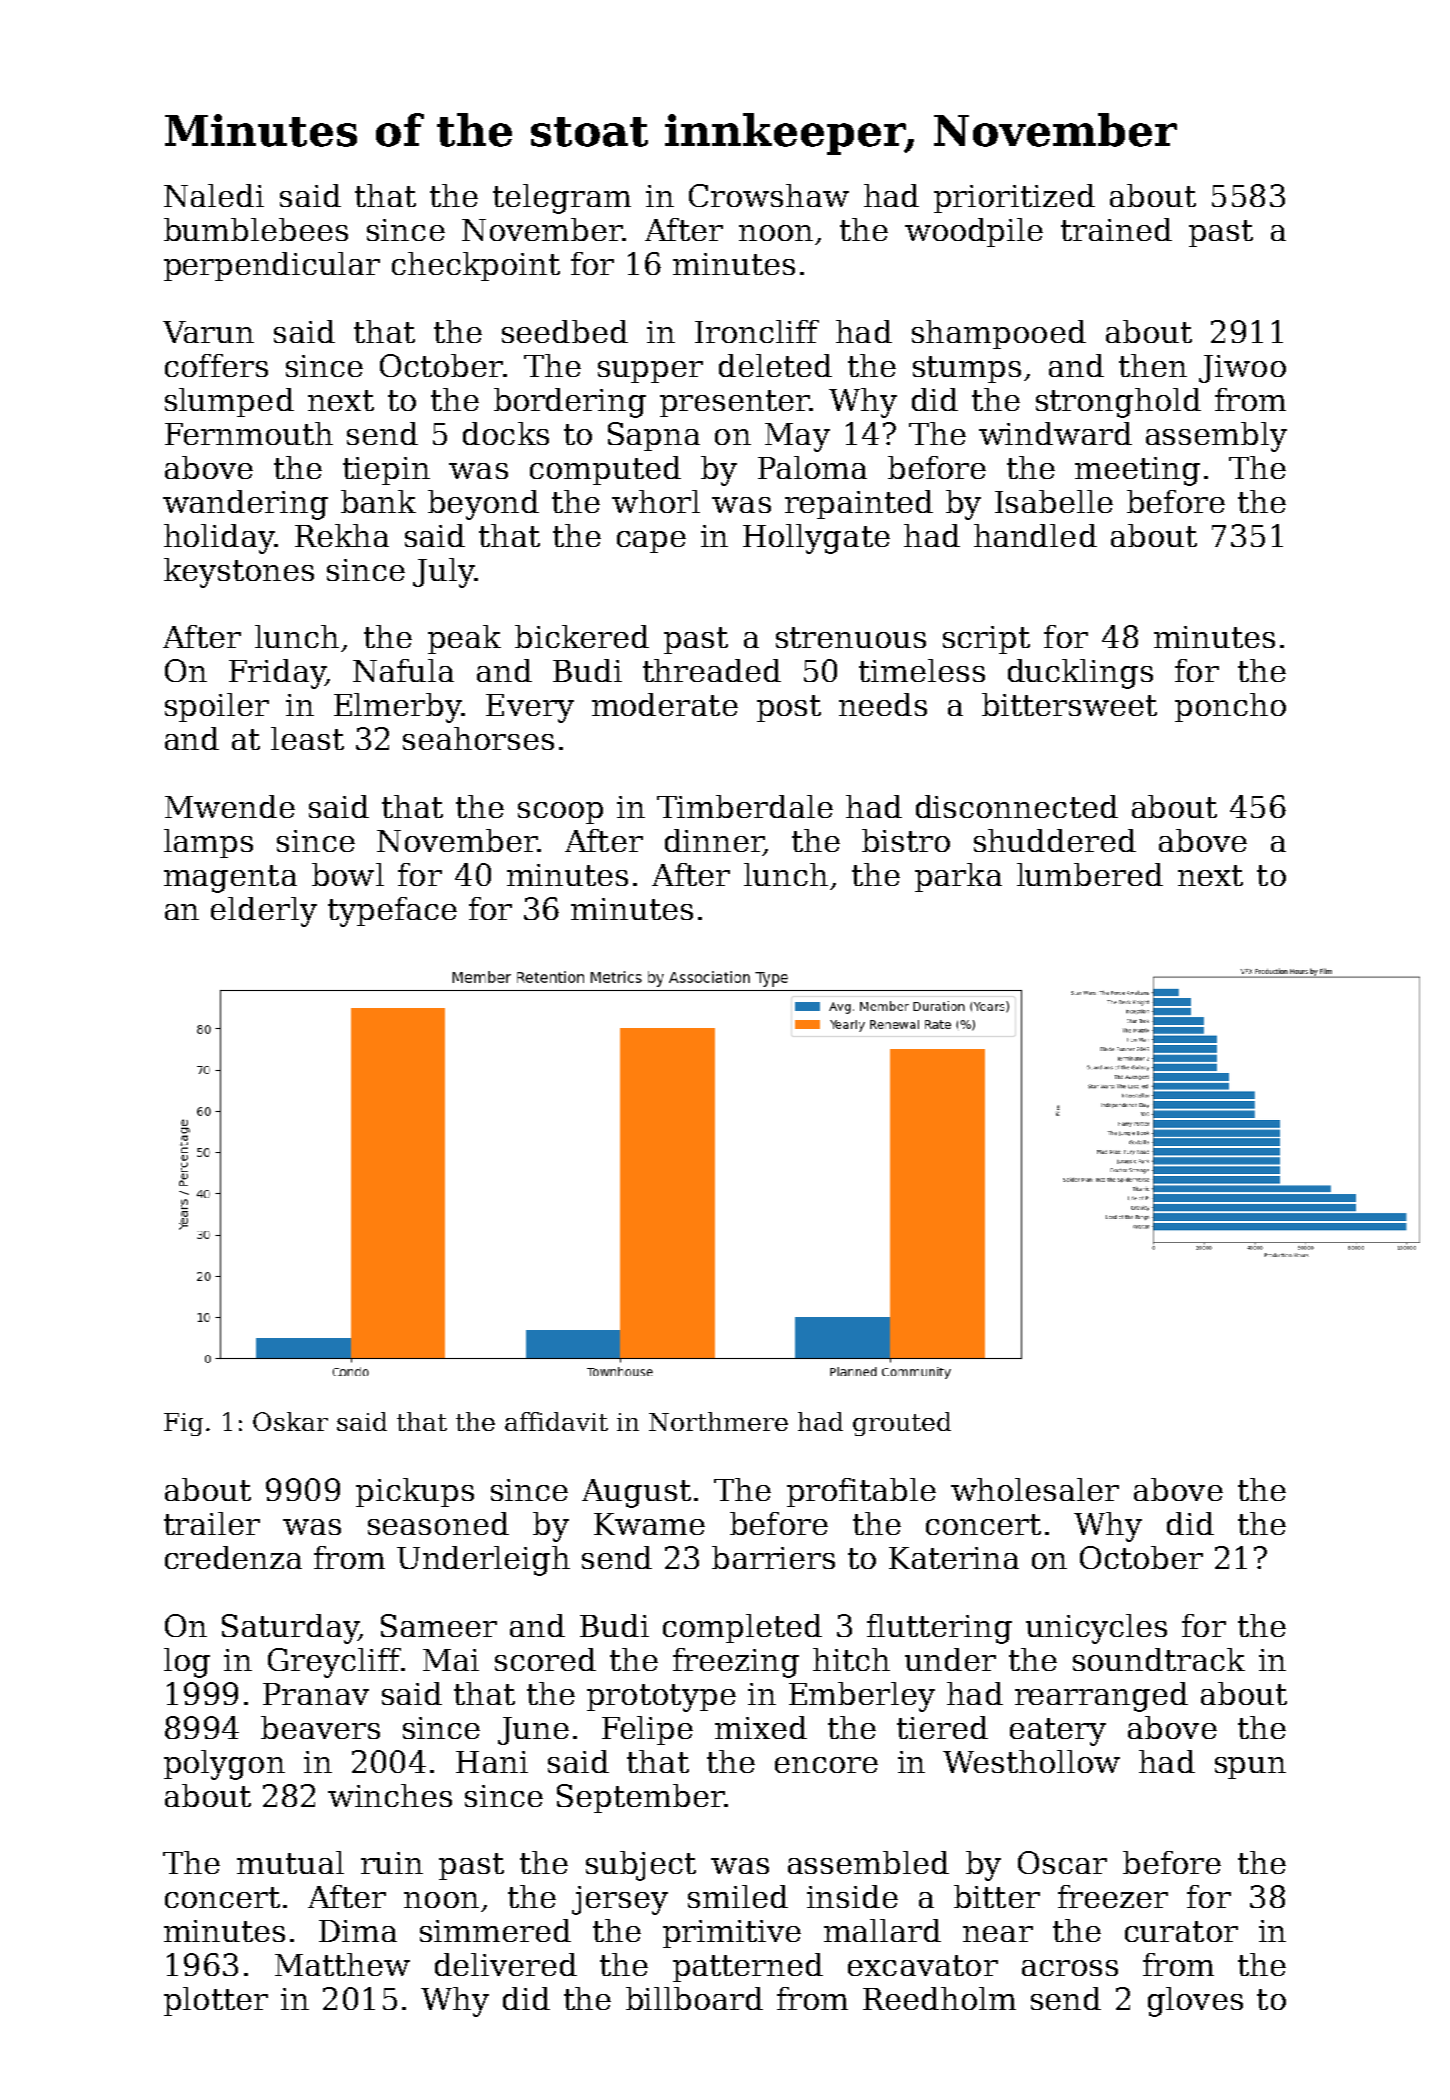 The width and height of the screenshot is (1450, 2100). Describe the element at coordinates (769, 195) in the screenshot. I see `Crowshaw` at that location.
